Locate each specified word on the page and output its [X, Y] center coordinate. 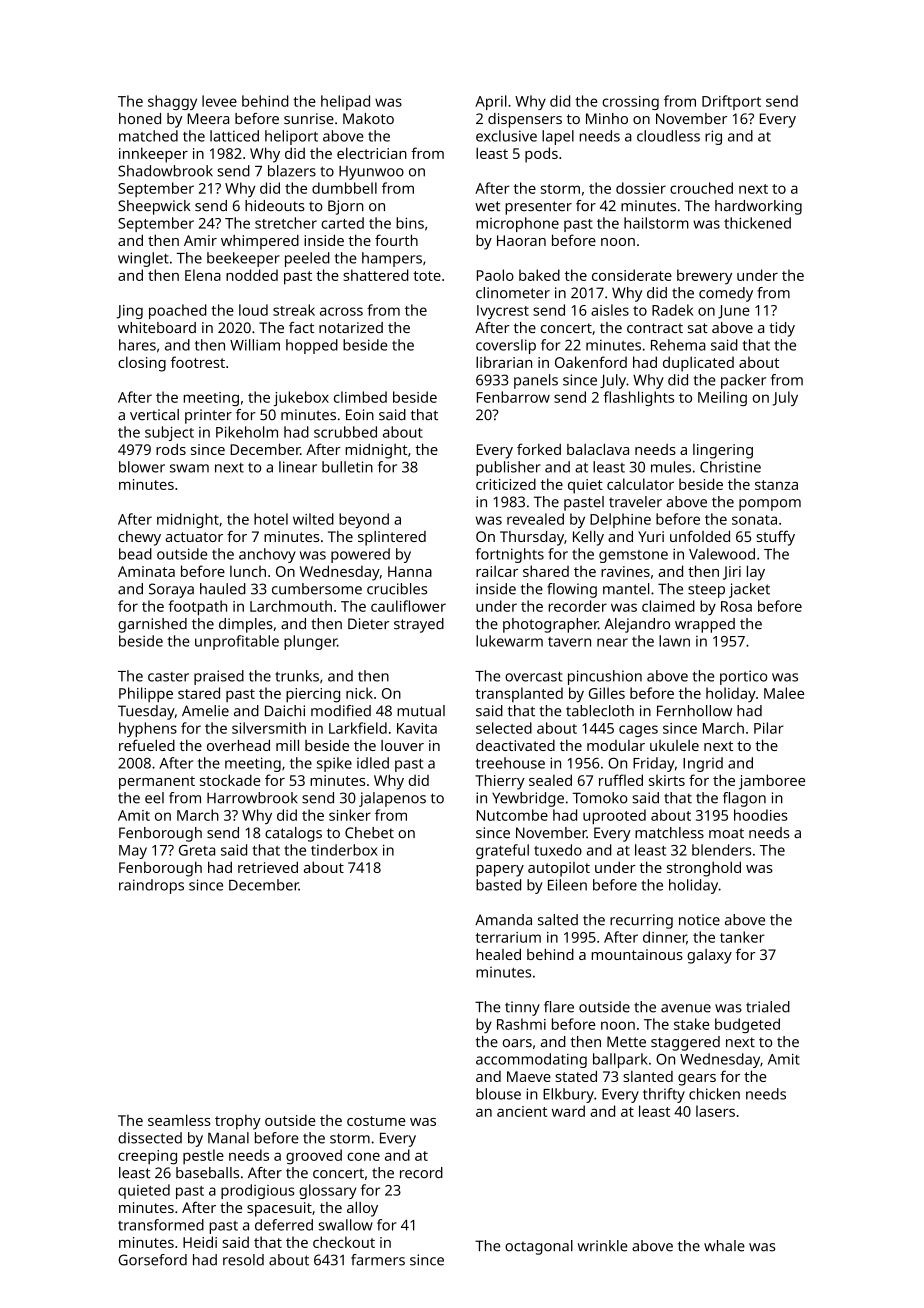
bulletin [347, 467]
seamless [179, 1120]
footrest [198, 362]
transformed [161, 1225]
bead [135, 554]
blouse [498, 1094]
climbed [360, 397]
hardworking [758, 207]
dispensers [525, 120]
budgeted [747, 1025]
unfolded [700, 536]
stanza [776, 485]
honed [140, 118]
